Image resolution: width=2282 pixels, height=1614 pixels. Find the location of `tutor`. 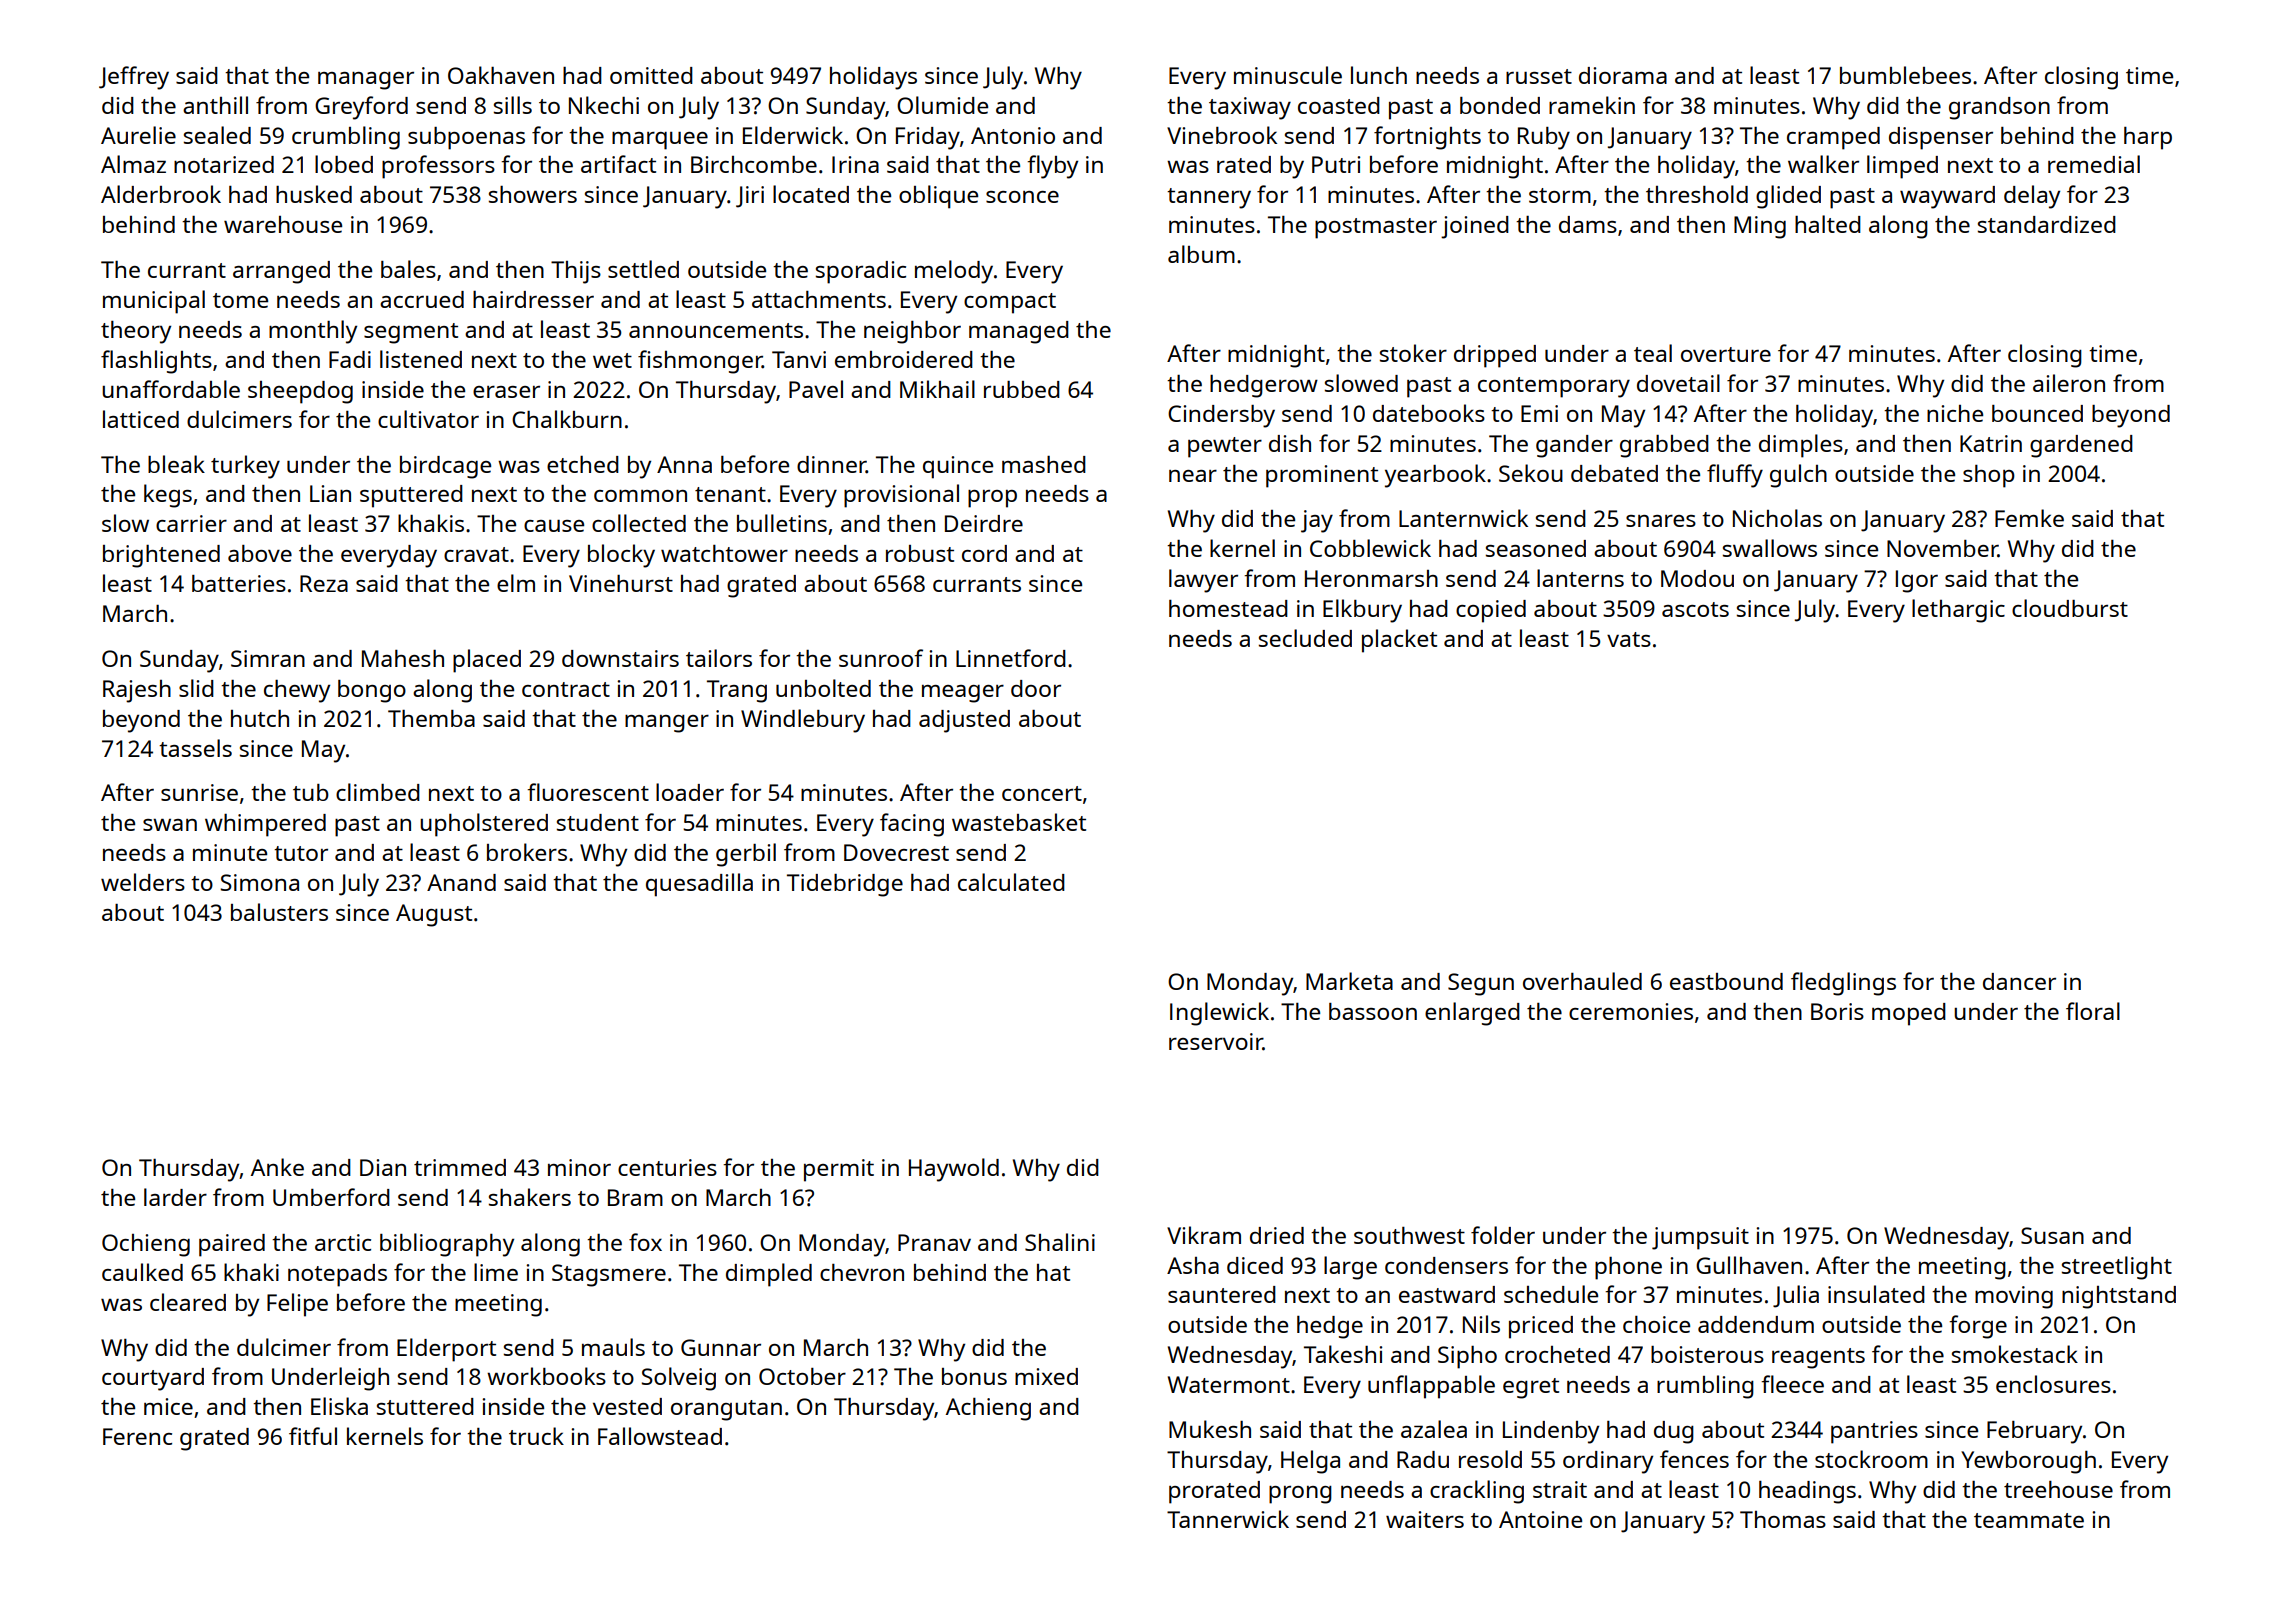

tutor is located at coordinates (301, 853).
